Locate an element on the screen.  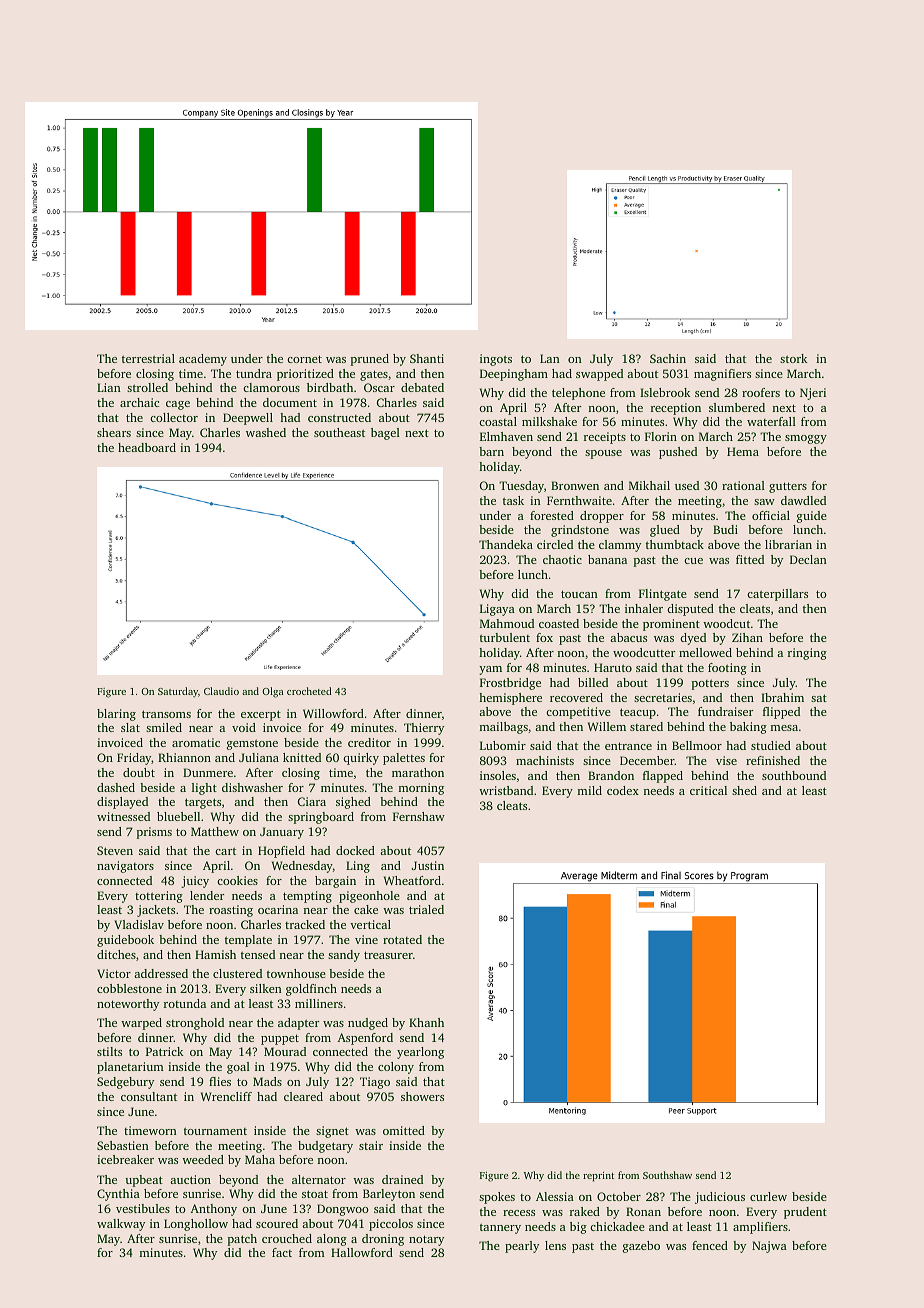
Khanh is located at coordinates (426, 1022).
